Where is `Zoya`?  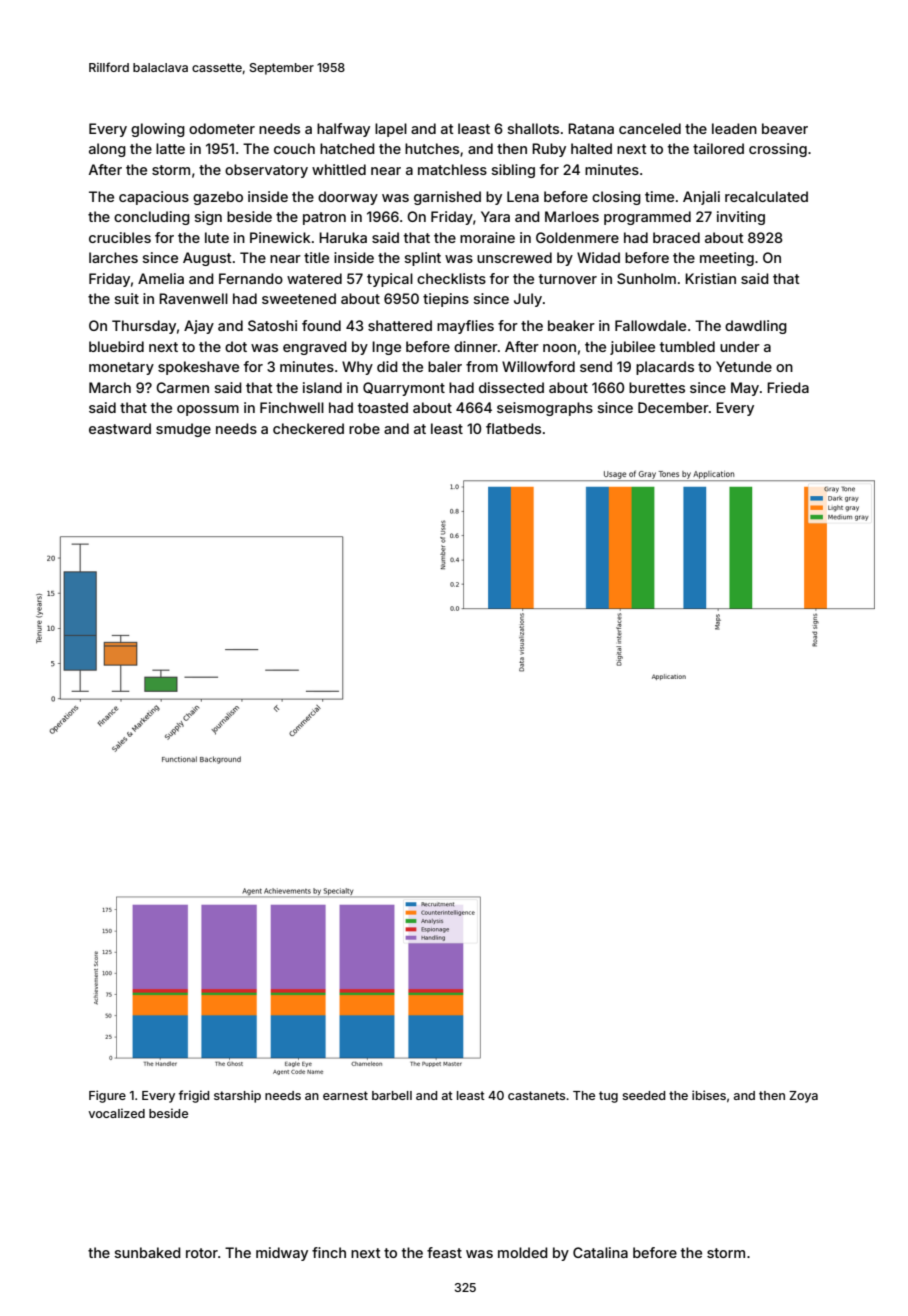 Zoya is located at coordinates (803, 1097).
